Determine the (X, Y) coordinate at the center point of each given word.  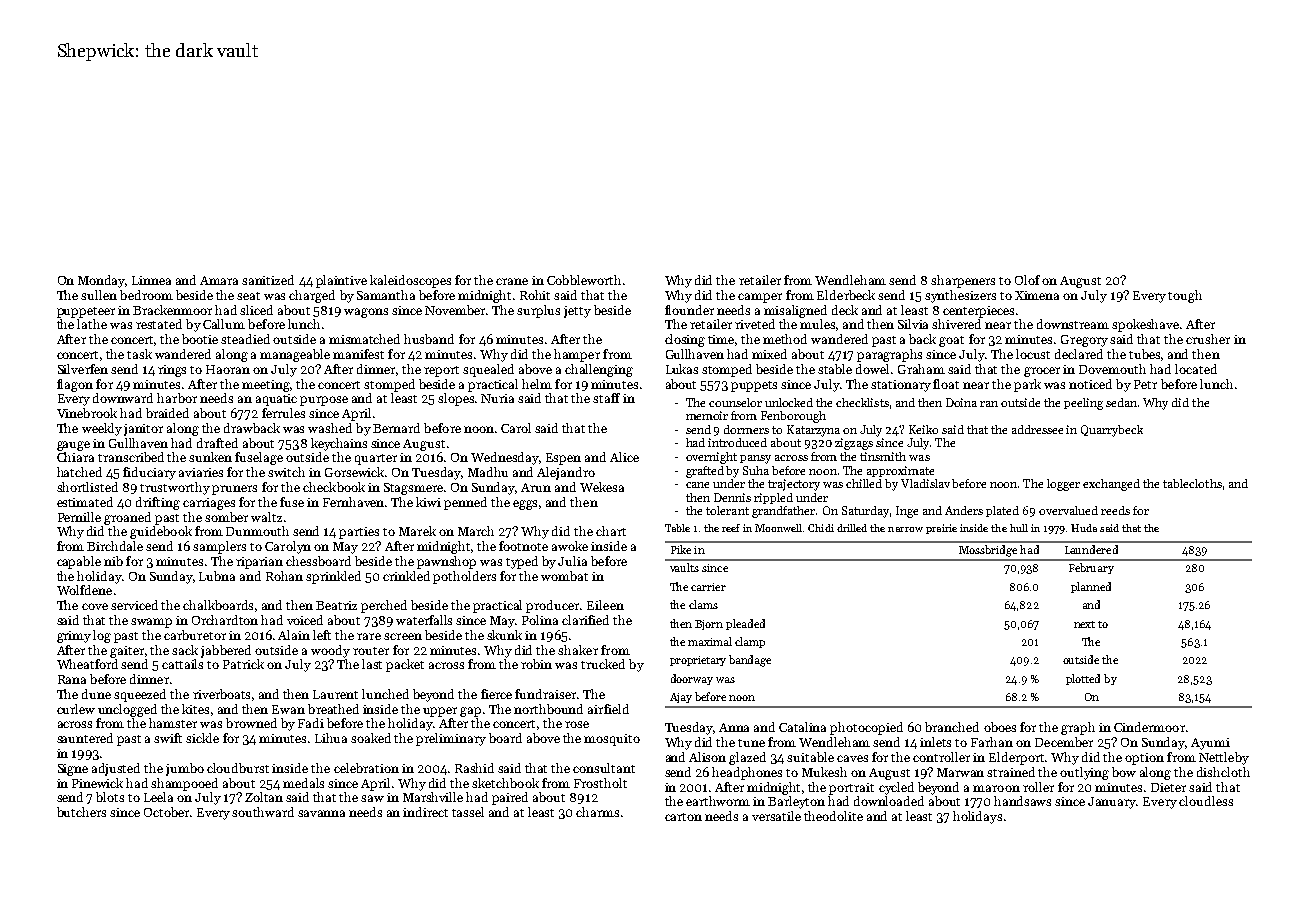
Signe (73, 770)
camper (760, 298)
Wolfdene (84, 590)
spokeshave (1145, 325)
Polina (540, 620)
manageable (295, 355)
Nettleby (1224, 758)
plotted (1083, 679)
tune (751, 743)
